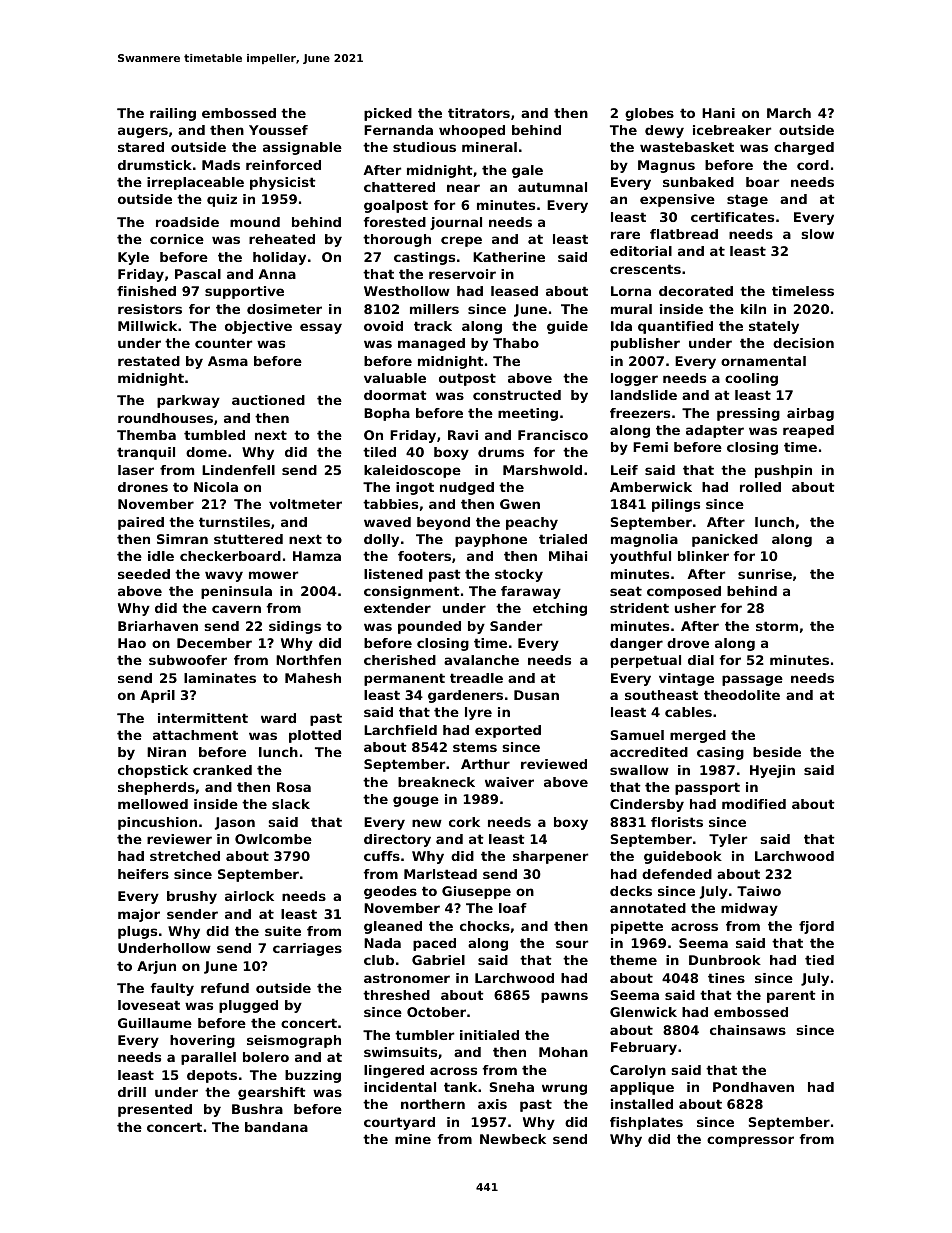 This page has width=952, height=1233. Describe the element at coordinates (513, 908) in the page. I see `loaf` at that location.
